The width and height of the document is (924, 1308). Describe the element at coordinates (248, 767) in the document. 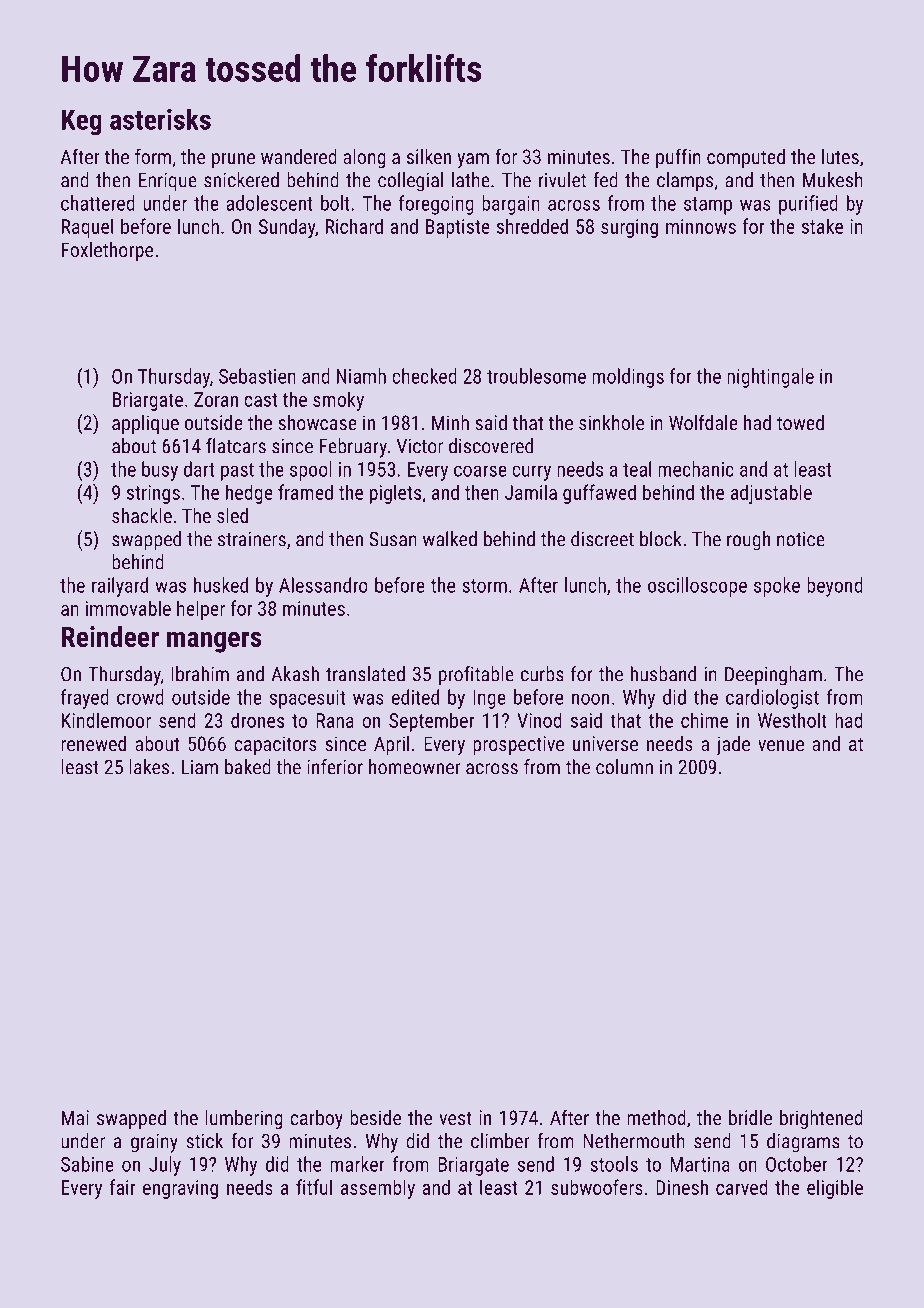

I see `baked` at that location.
